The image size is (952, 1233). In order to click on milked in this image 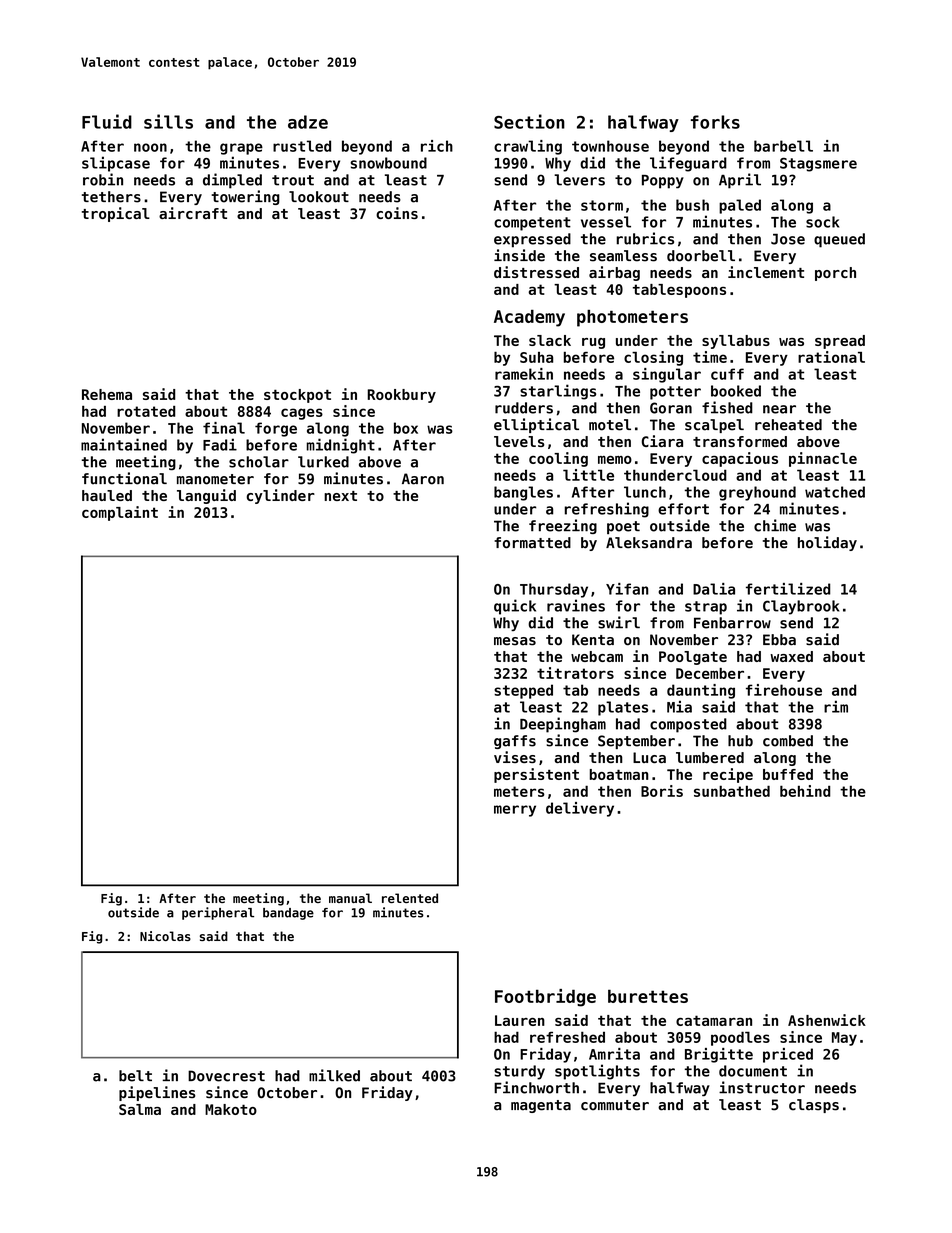, I will do `click(334, 1075)`.
